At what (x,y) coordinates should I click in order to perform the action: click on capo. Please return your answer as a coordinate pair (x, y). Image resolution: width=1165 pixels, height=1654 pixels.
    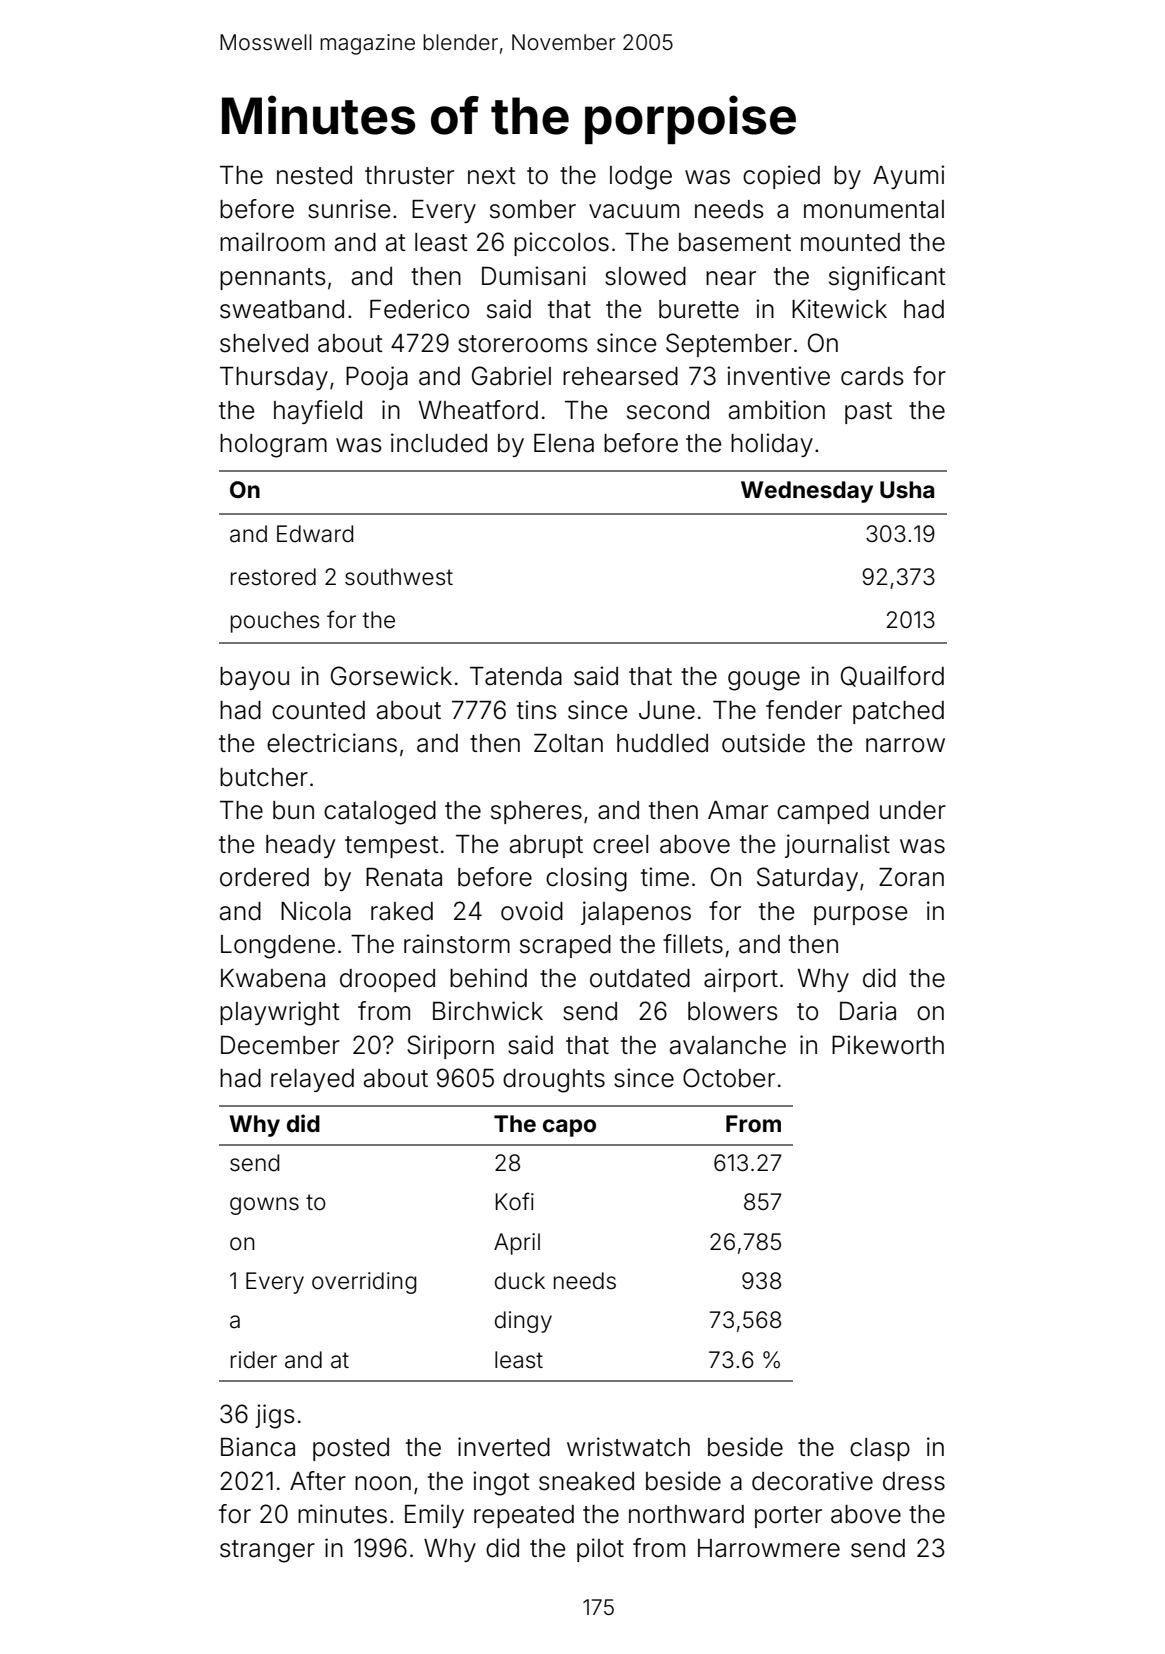
    Looking at the image, I should click on (569, 1128).
